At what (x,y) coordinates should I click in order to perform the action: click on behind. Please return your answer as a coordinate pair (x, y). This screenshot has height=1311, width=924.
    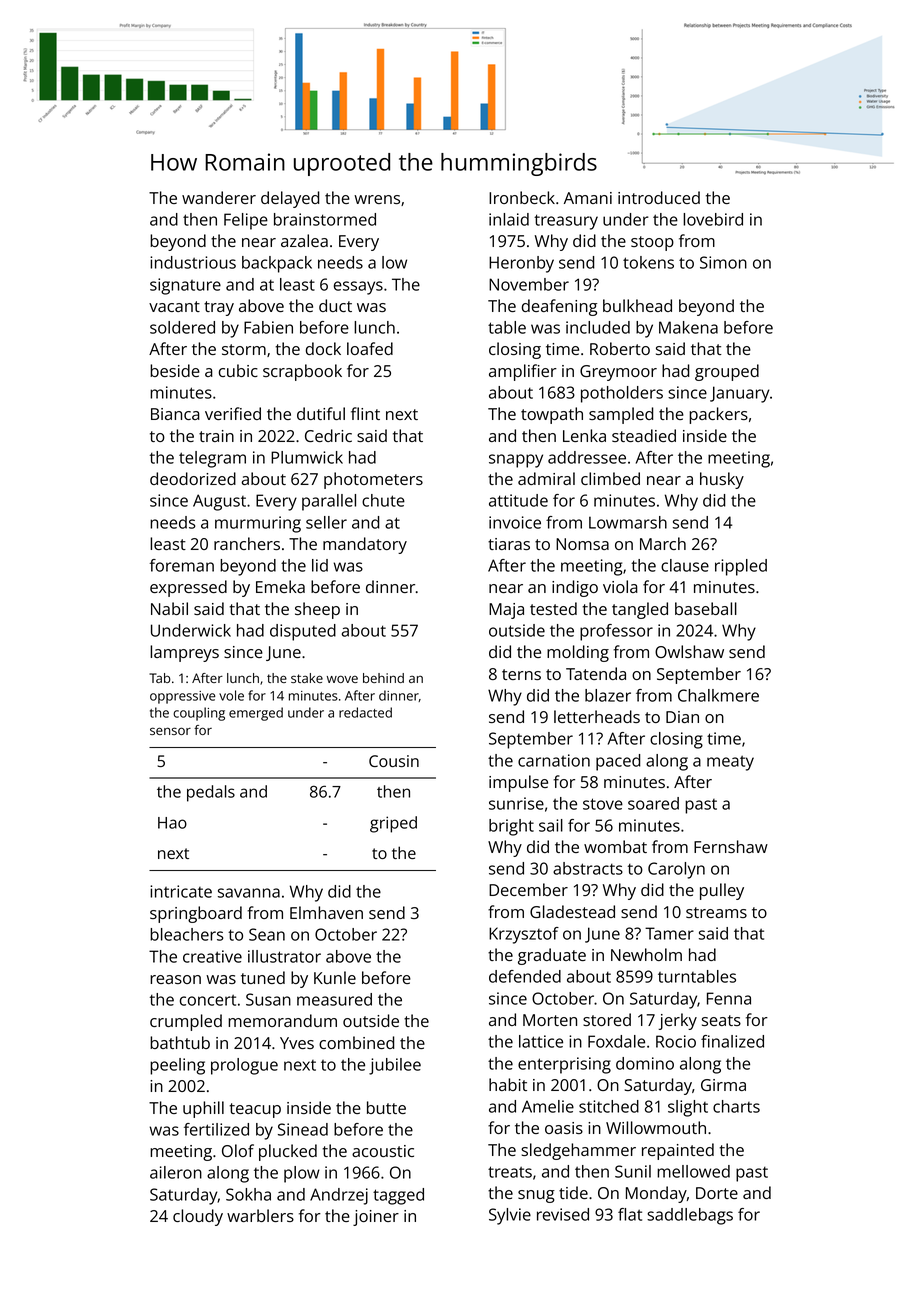
    Looking at the image, I should click on (383, 678).
